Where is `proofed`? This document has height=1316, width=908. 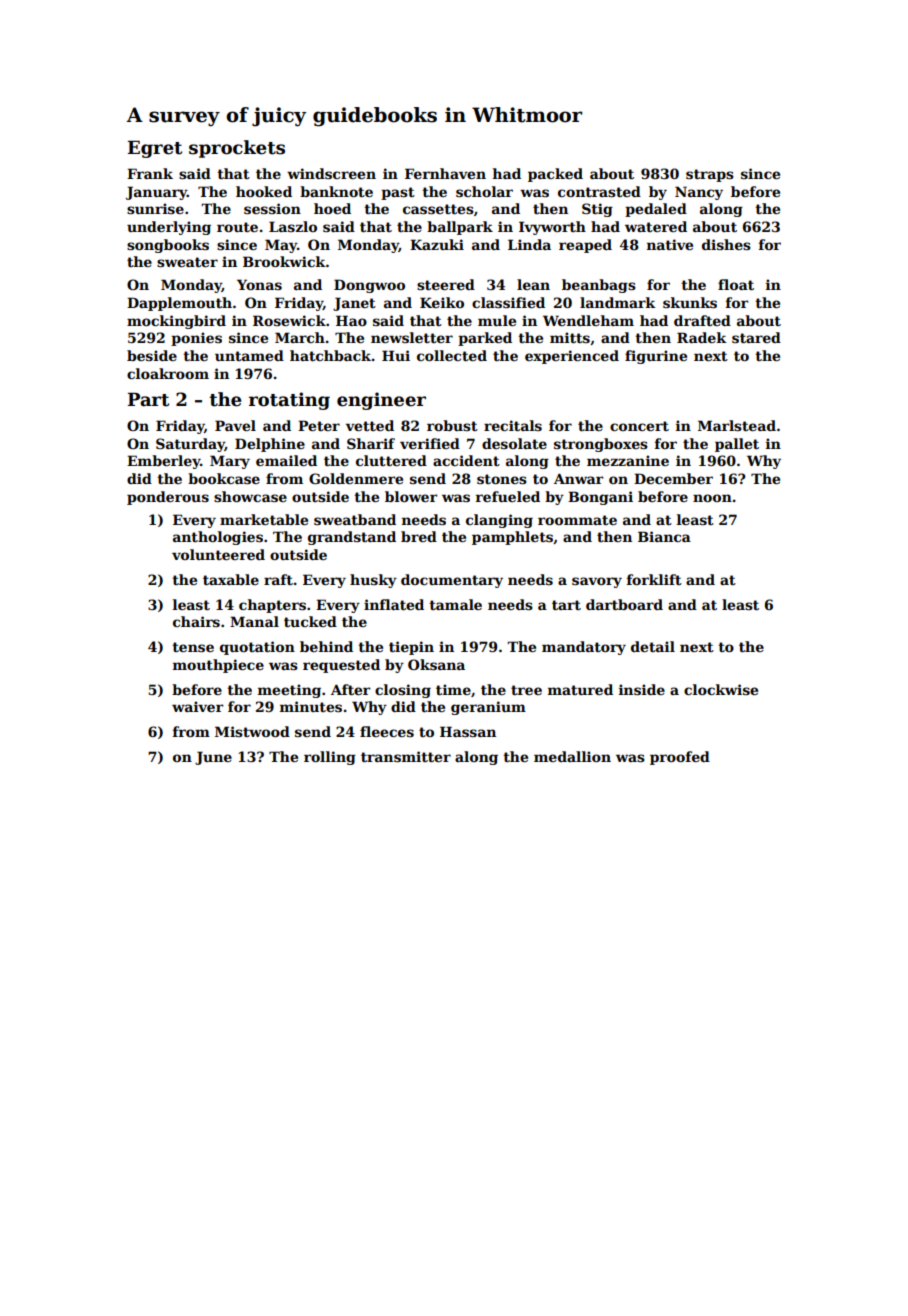 proofed is located at coordinates (680, 758).
